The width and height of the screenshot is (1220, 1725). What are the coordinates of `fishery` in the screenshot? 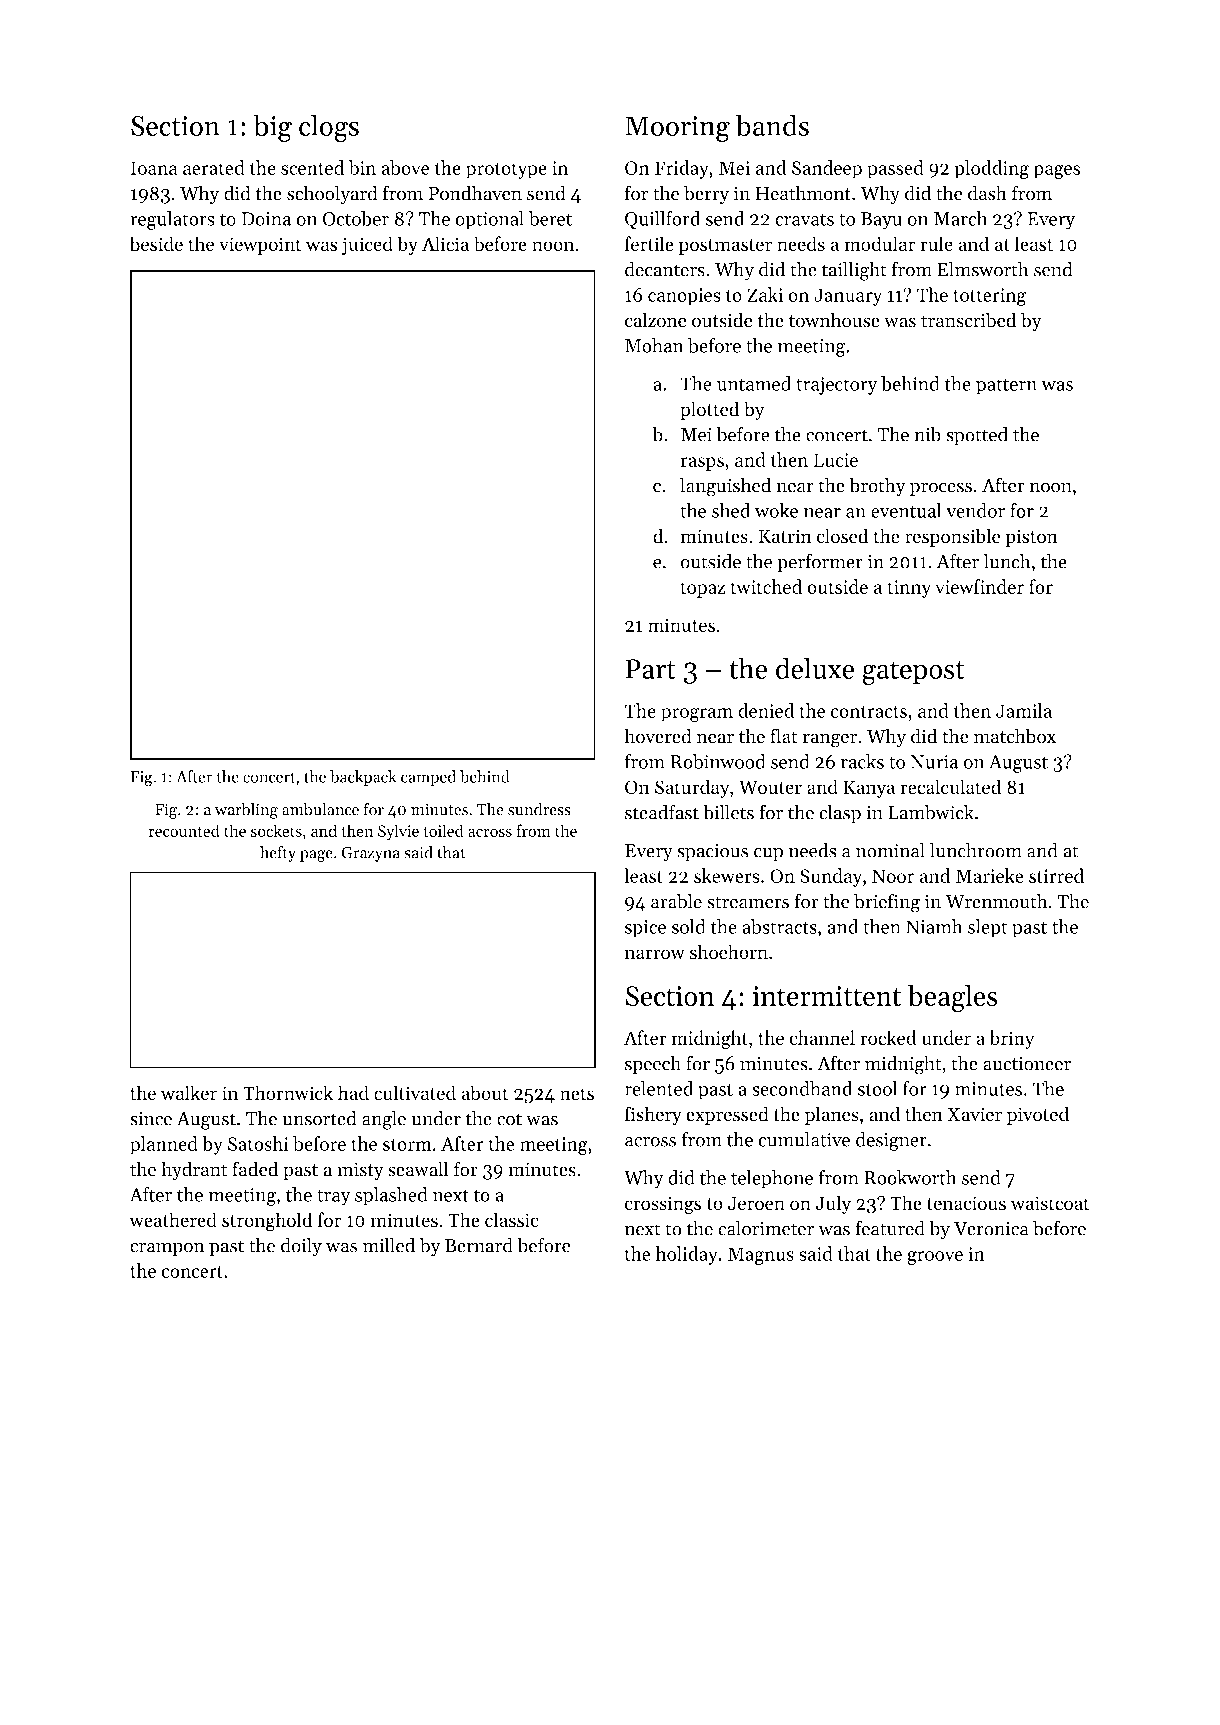 It's located at (653, 1115).
